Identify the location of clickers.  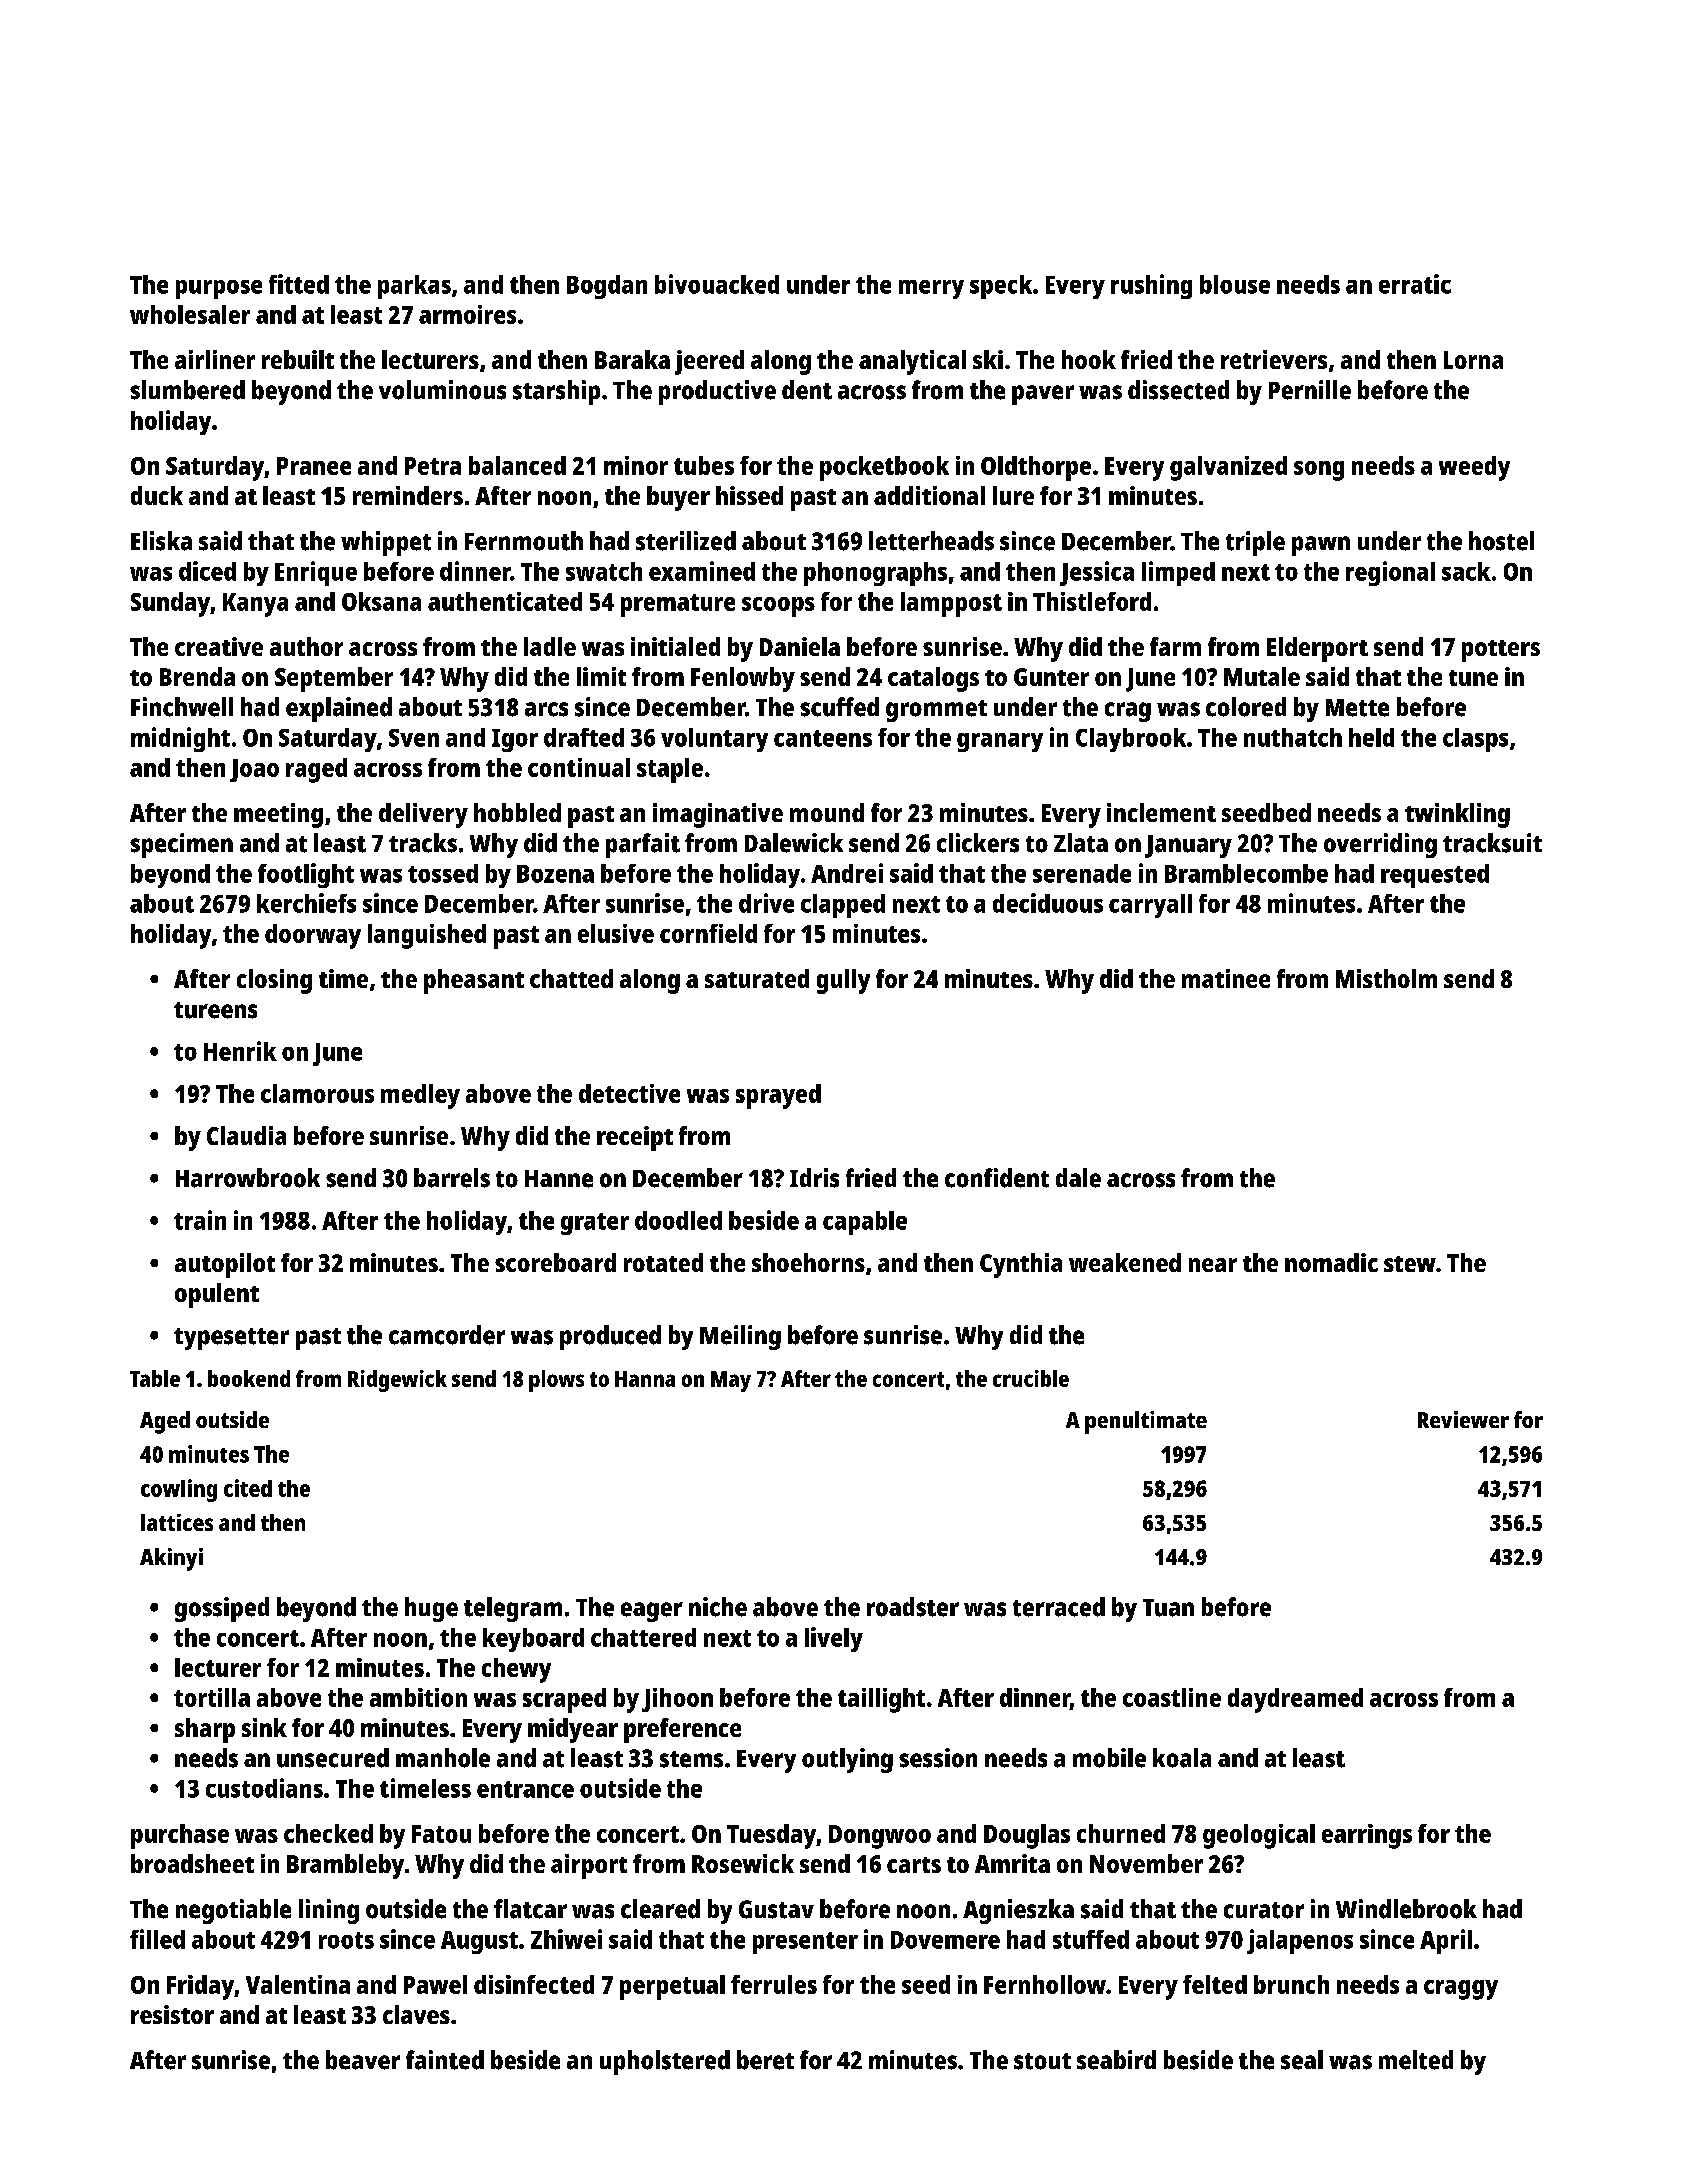
(978, 843).
